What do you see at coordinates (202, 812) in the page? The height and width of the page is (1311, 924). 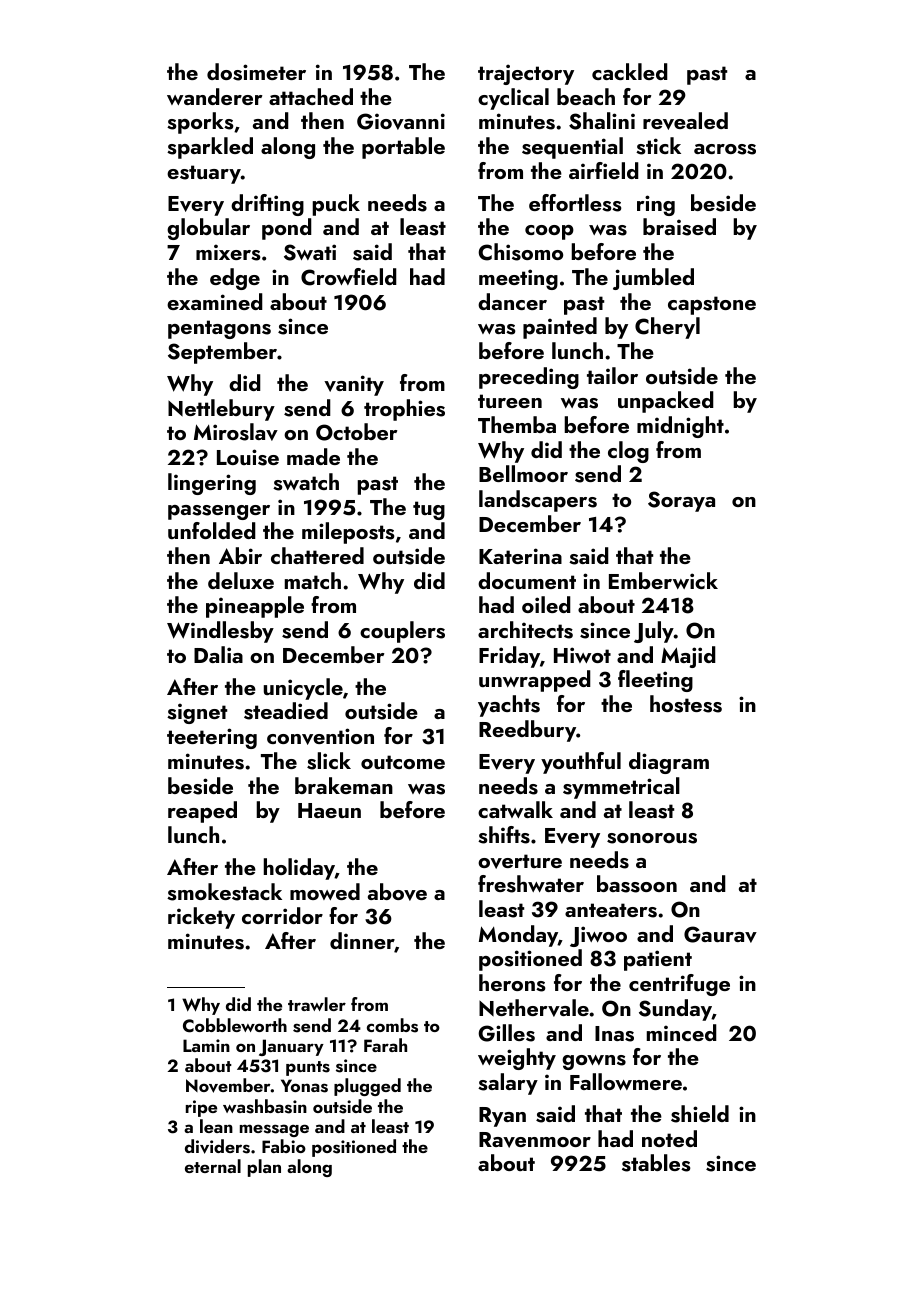 I see `reaped` at bounding box center [202, 812].
